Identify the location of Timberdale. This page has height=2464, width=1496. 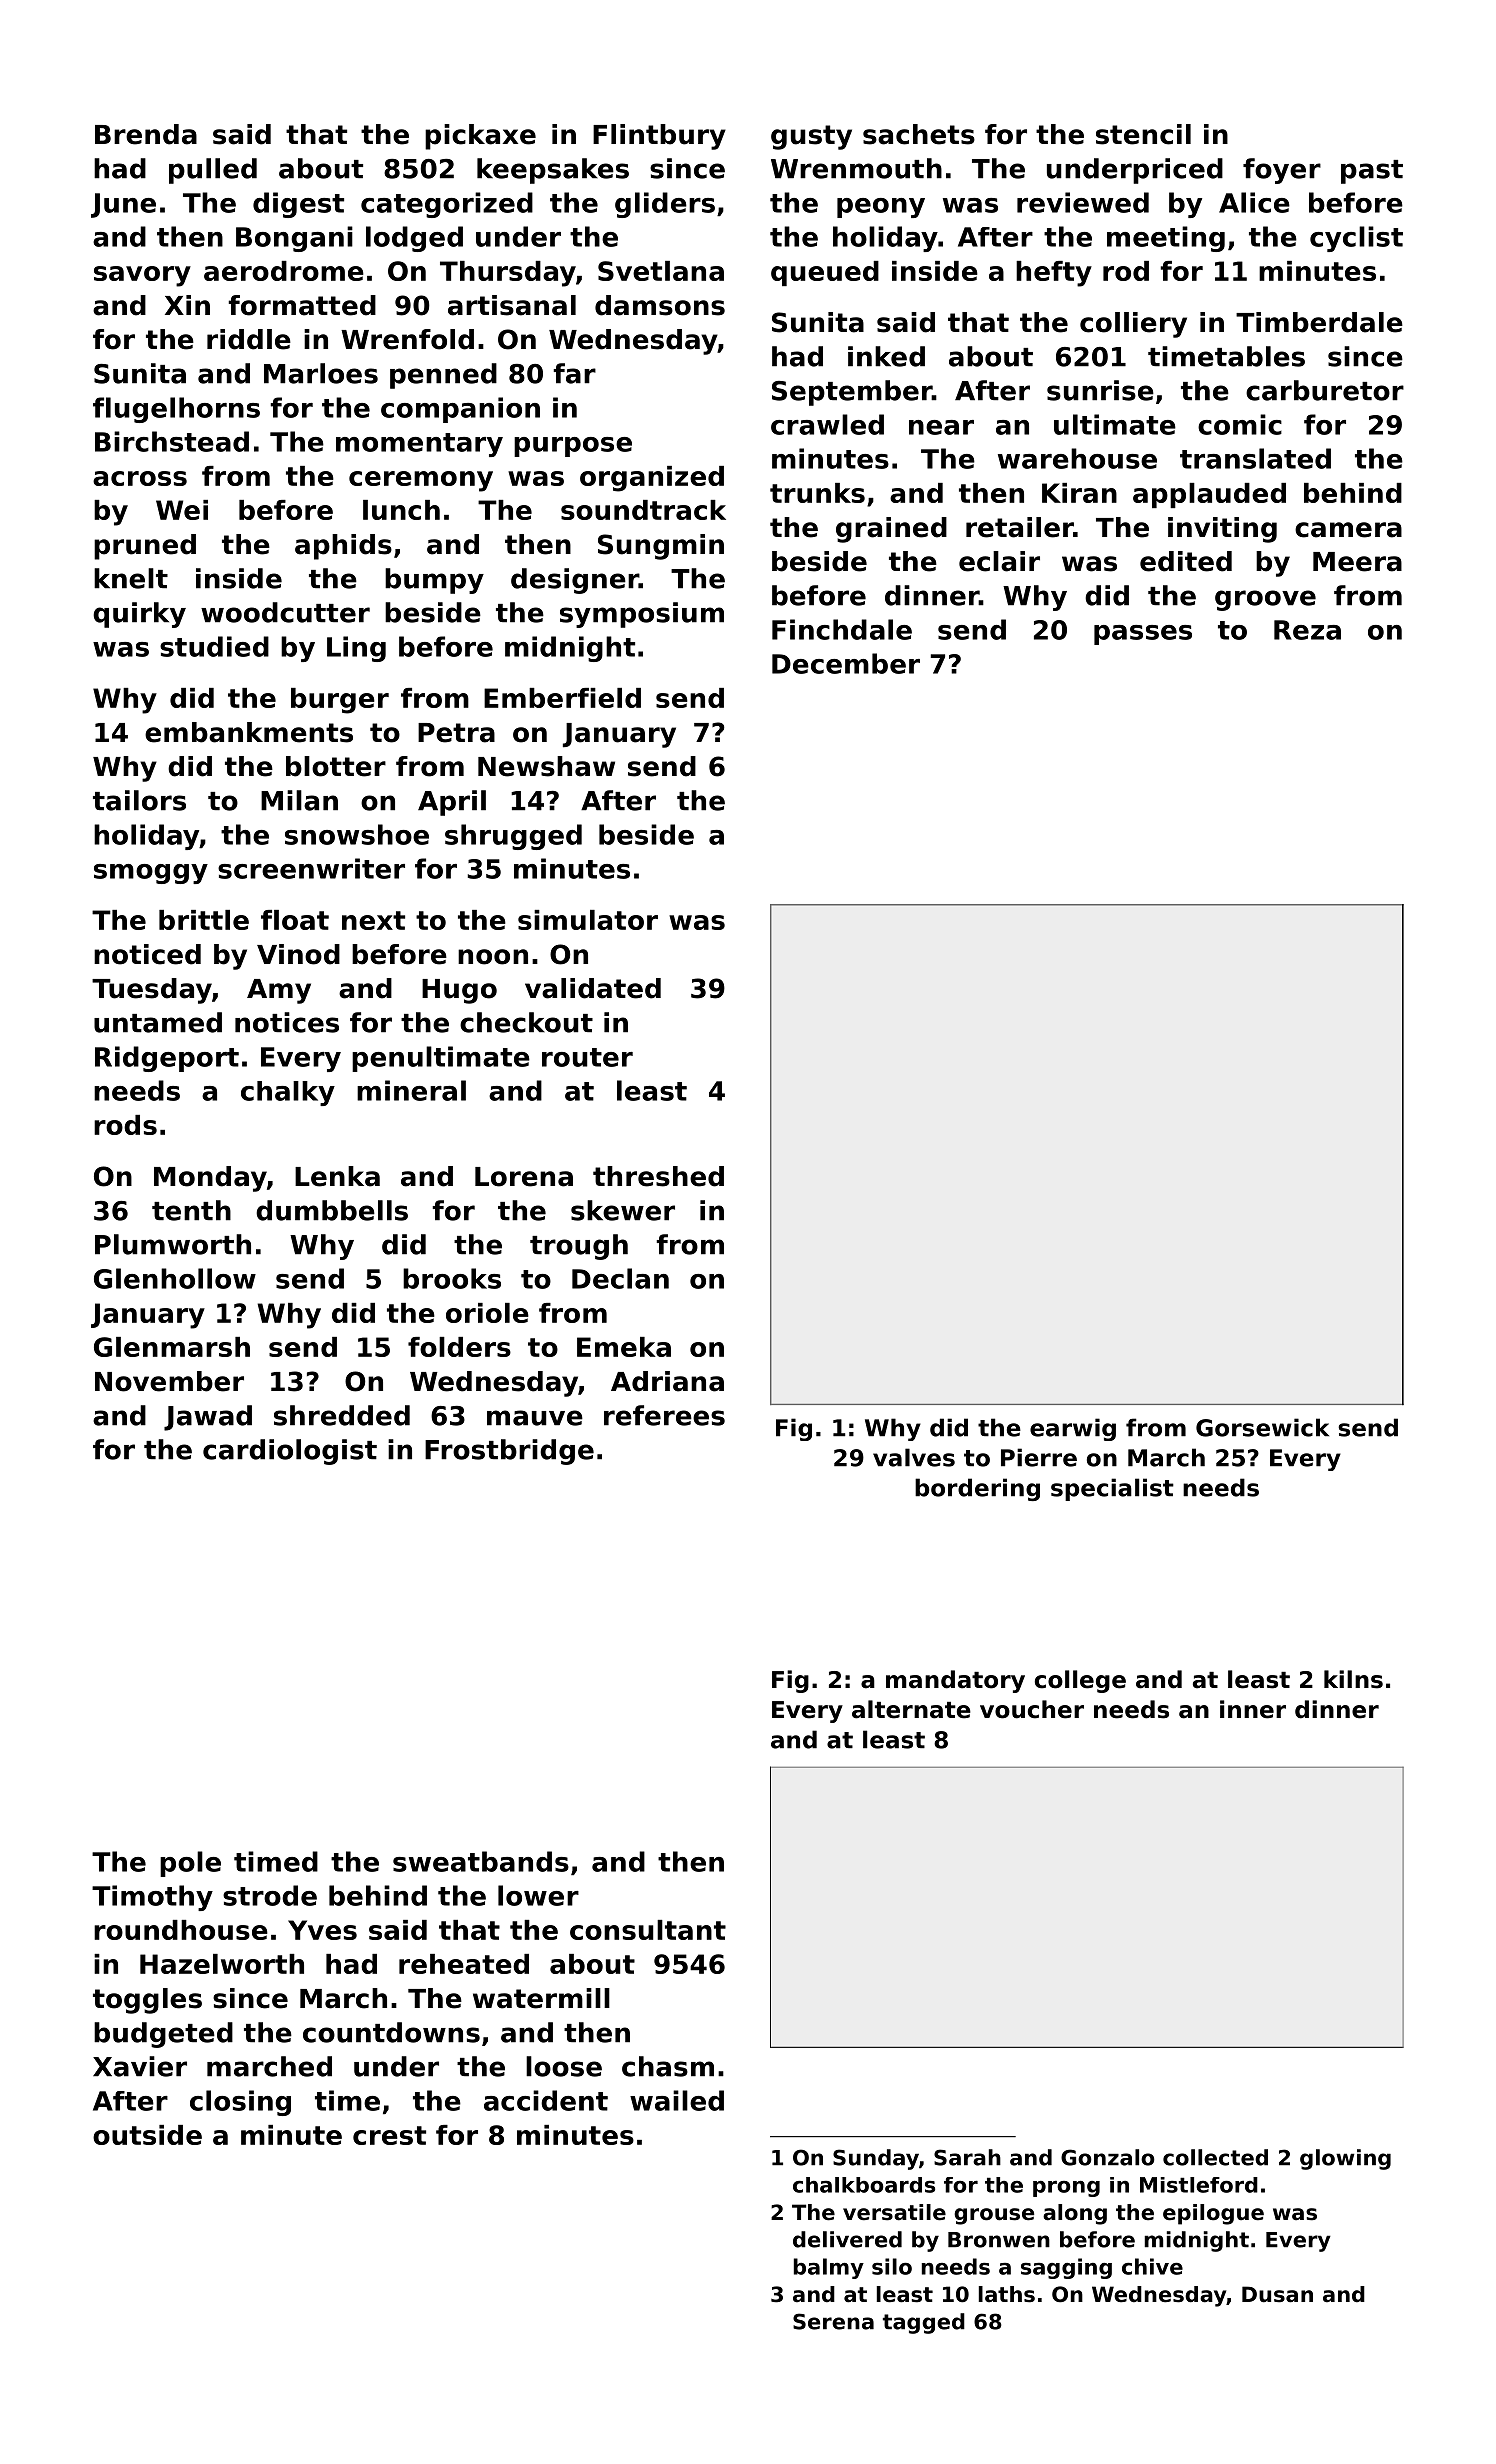
(1319, 322).
